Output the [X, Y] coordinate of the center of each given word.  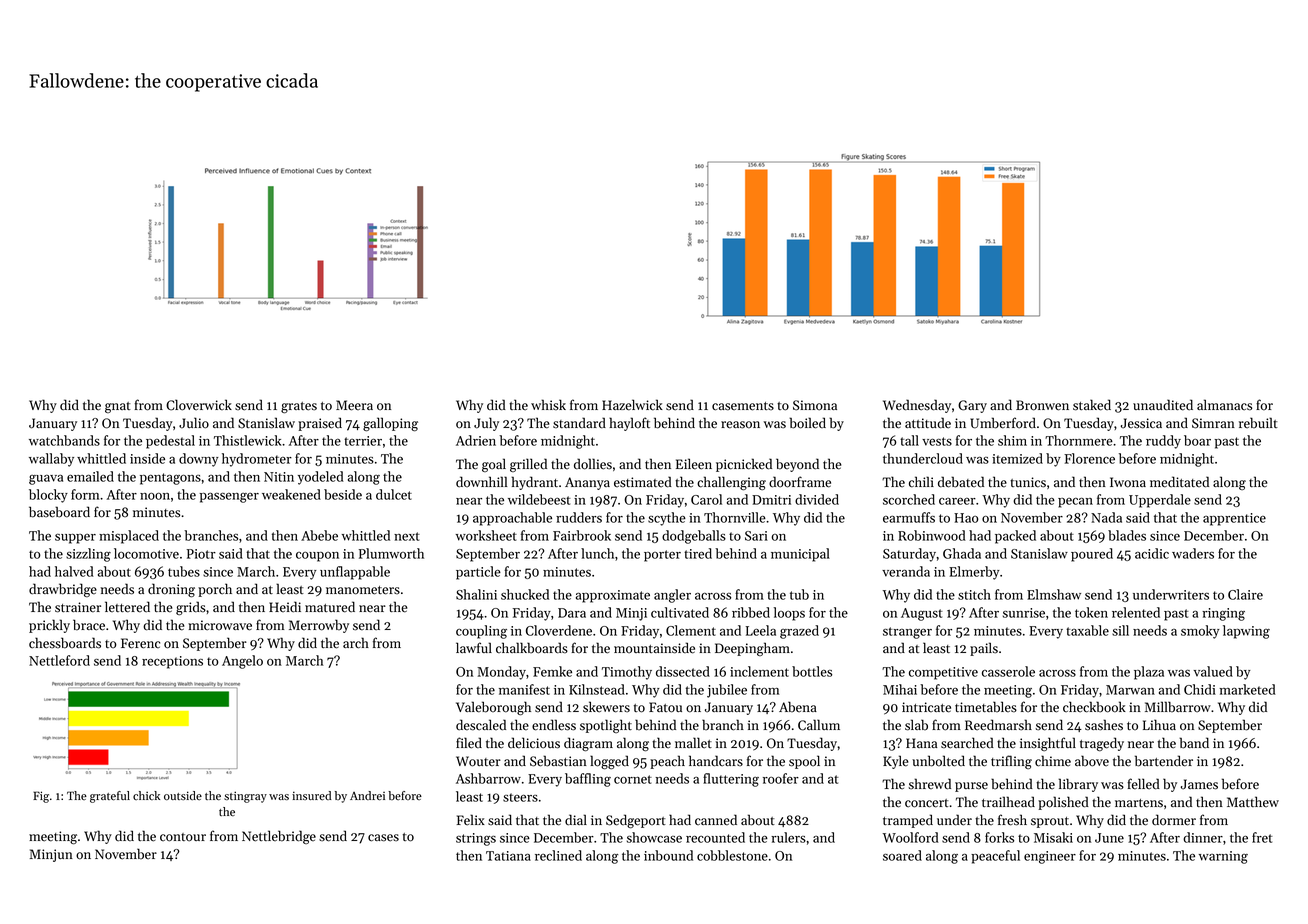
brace [89, 625]
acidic [1152, 553]
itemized [1017, 458]
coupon [317, 557]
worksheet [486, 535]
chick [146, 795]
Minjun [51, 855]
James [1199, 784]
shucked [525, 594]
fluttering [731, 780]
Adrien [476, 440]
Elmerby [974, 573]
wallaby [51, 460]
